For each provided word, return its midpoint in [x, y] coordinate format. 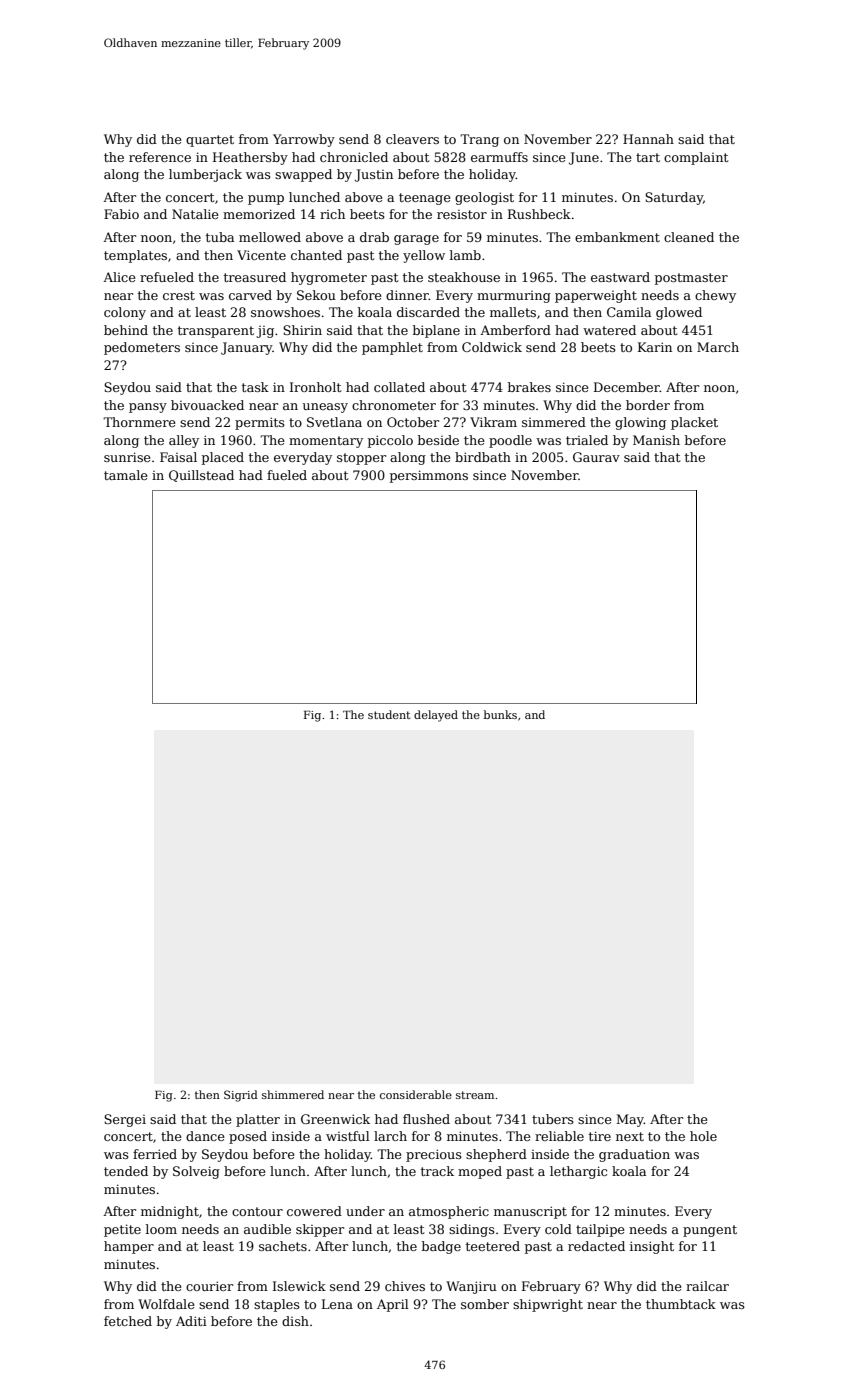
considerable [416, 1094]
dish [295, 1321]
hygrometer [329, 278]
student [389, 714]
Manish [656, 440]
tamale [126, 475]
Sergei [125, 1120]
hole [703, 1136]
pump [266, 200]
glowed [679, 313]
